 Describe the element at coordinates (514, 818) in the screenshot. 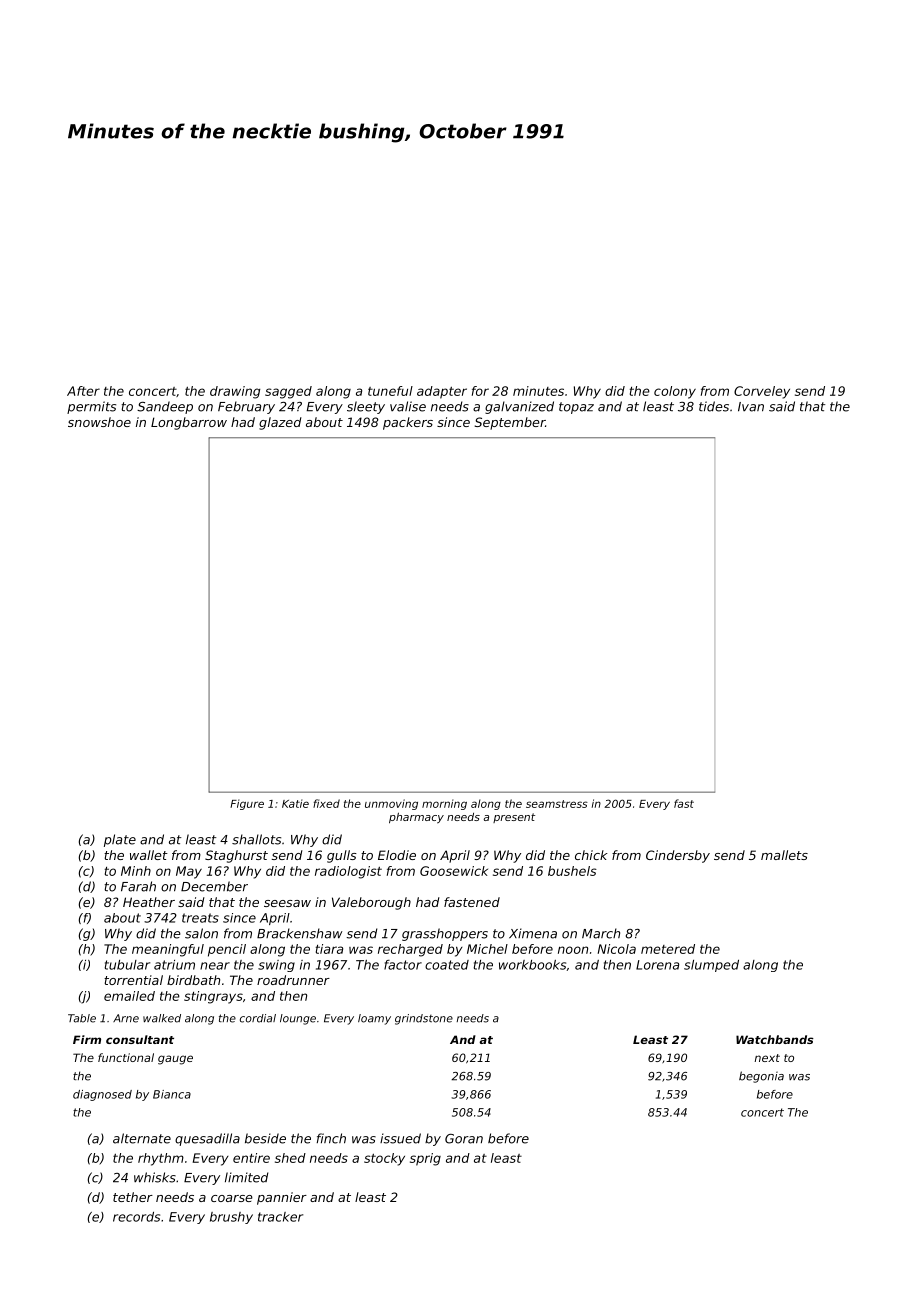

I see `present` at that location.
